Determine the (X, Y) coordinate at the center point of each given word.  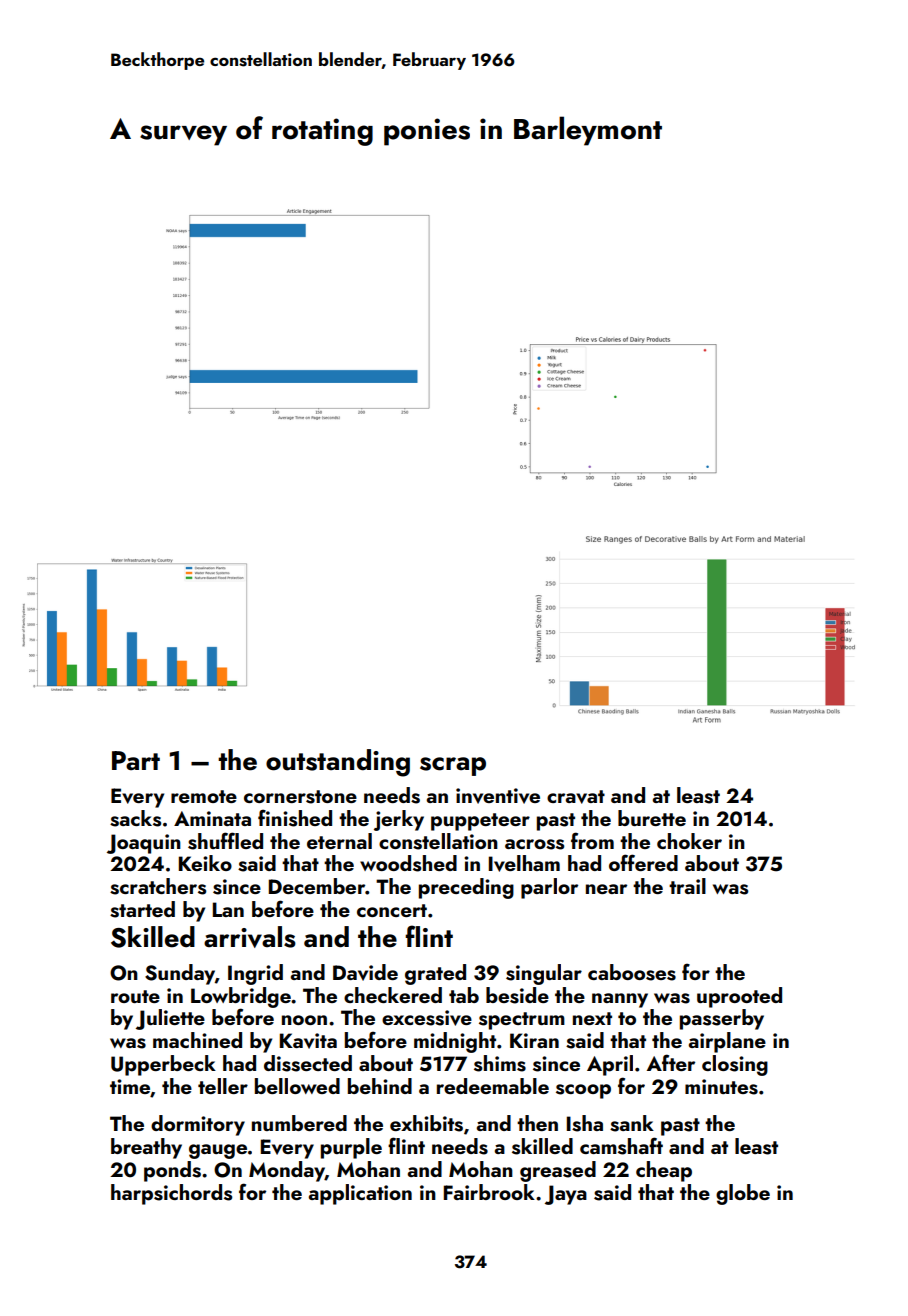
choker (689, 841)
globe (743, 1194)
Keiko (205, 863)
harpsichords (171, 1194)
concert (392, 910)
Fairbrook (489, 1192)
